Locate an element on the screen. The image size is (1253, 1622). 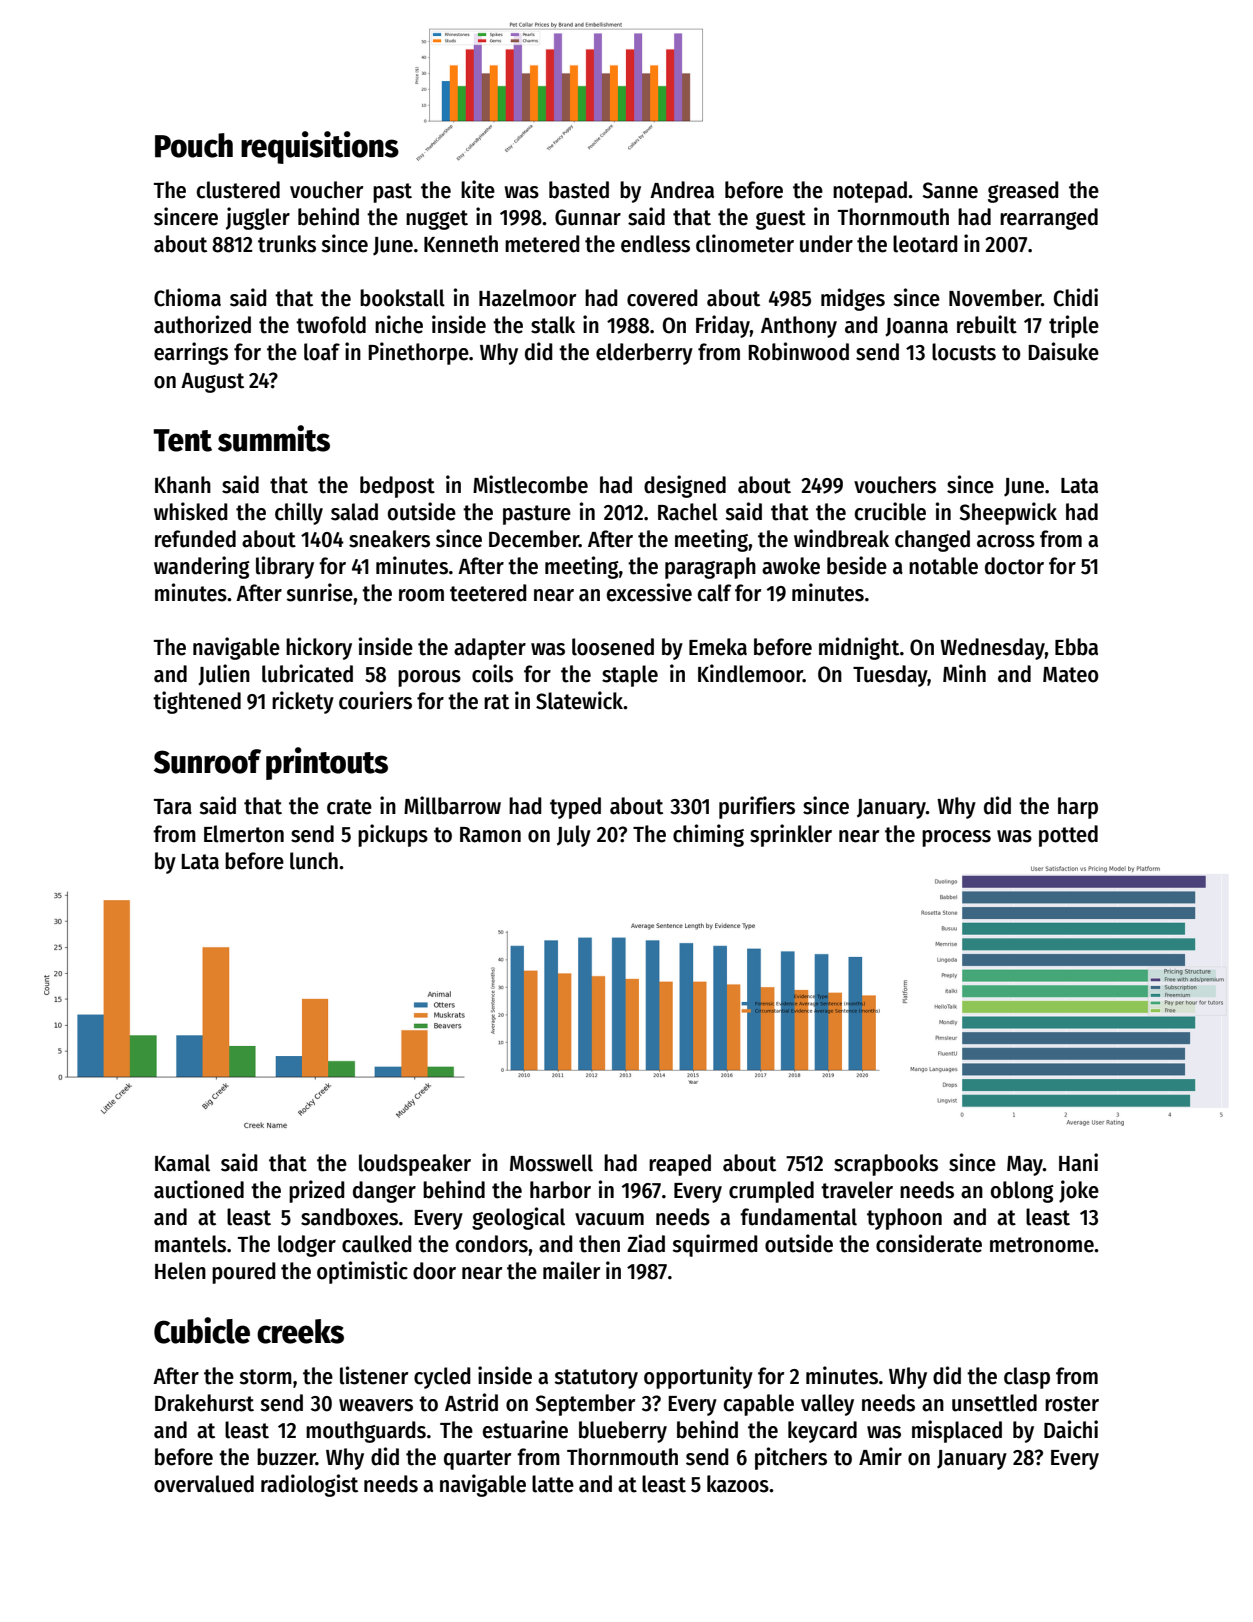
Pinethorpe is located at coordinates (418, 353).
